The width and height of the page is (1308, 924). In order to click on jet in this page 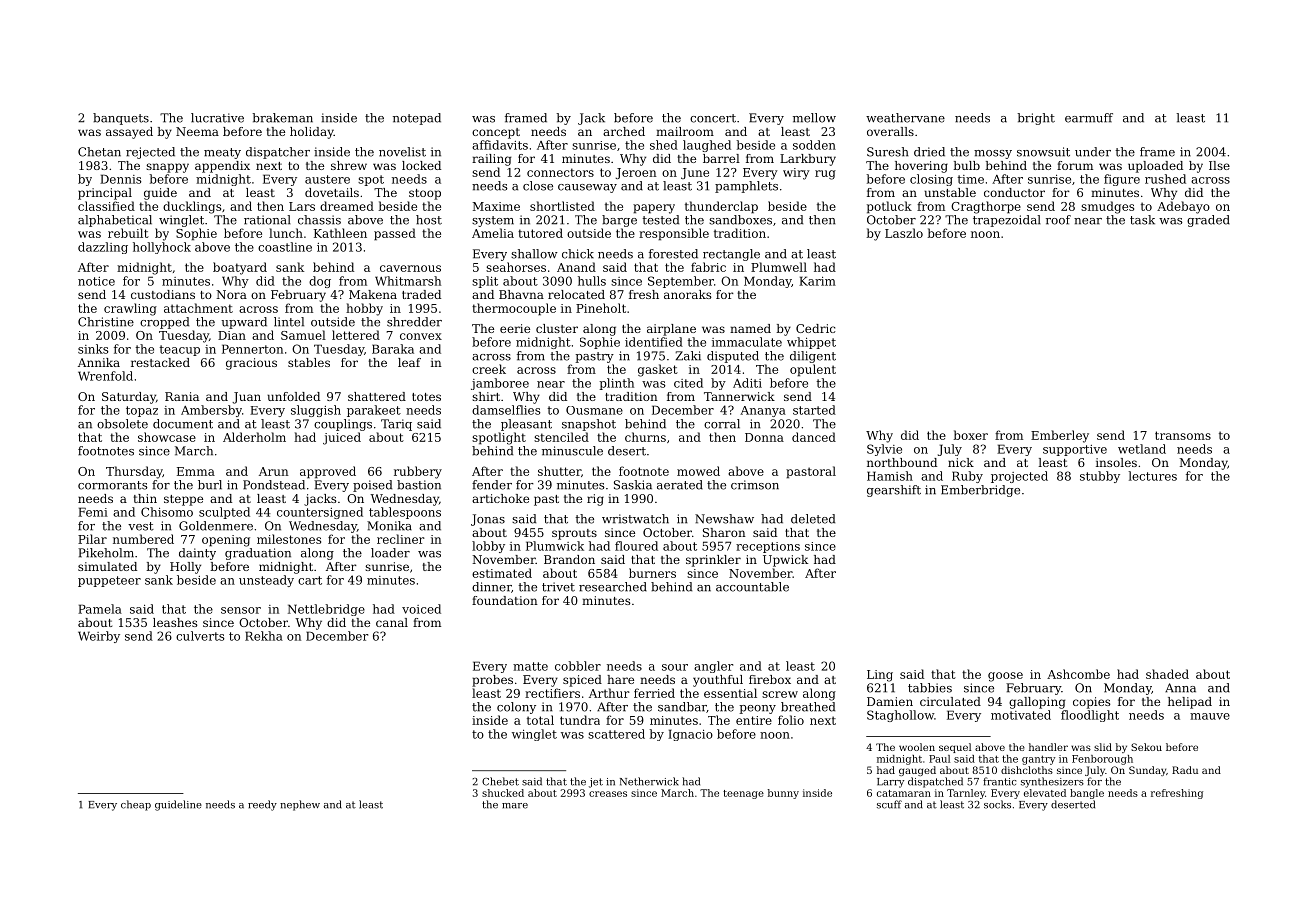, I will do `click(596, 783)`.
